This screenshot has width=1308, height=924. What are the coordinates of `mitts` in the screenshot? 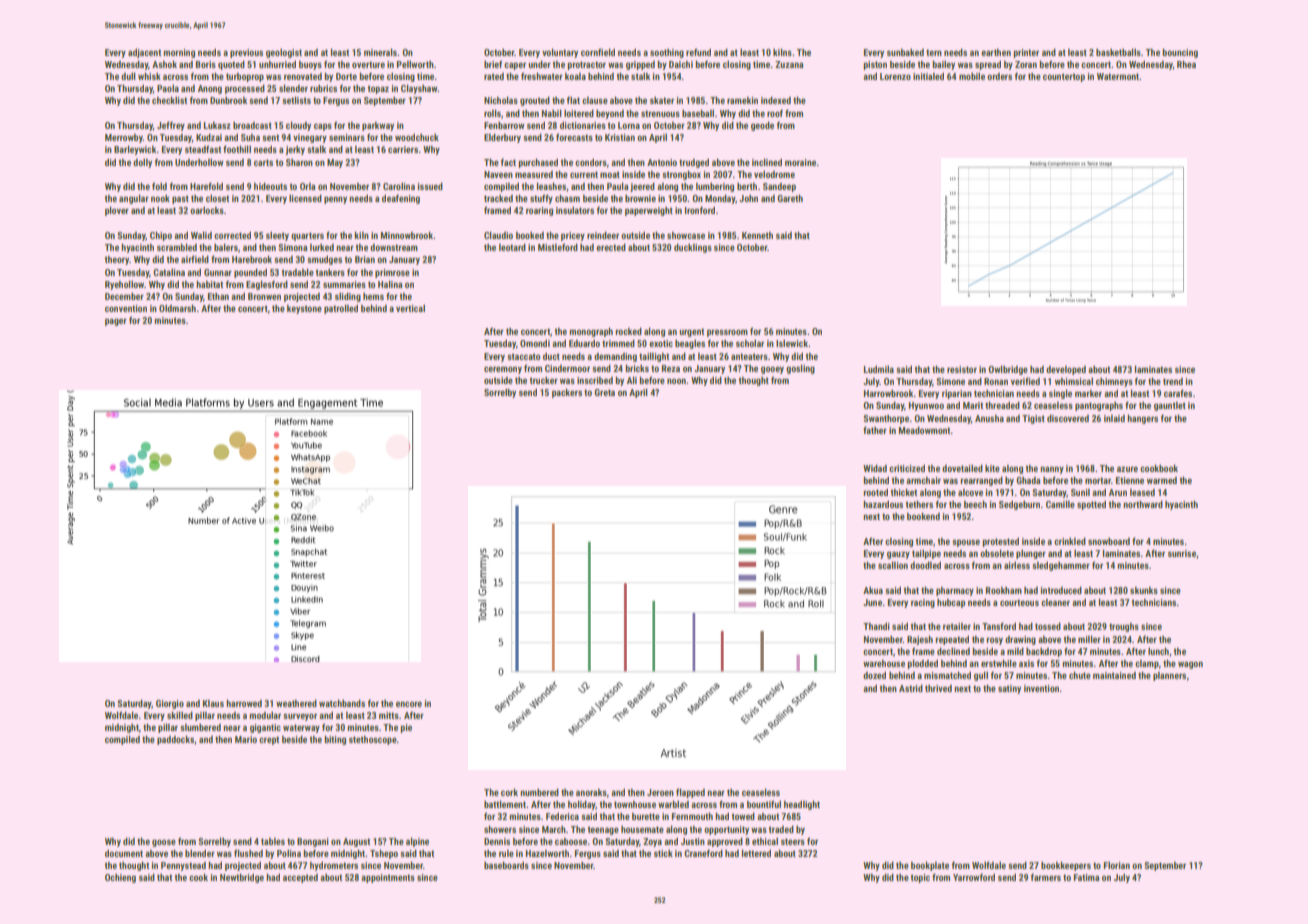 It's located at (389, 715).
